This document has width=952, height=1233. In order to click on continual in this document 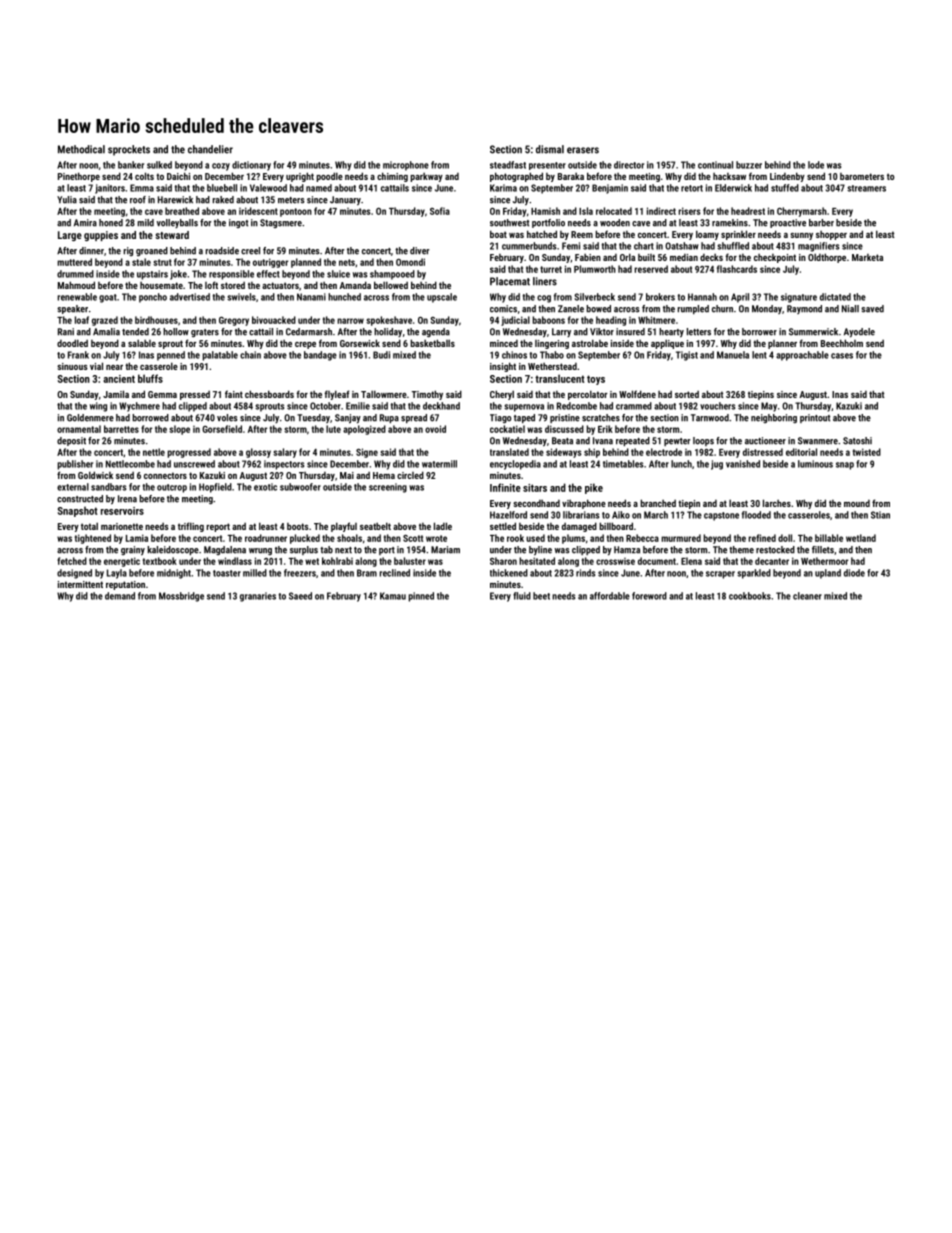, I will do `click(715, 165)`.
